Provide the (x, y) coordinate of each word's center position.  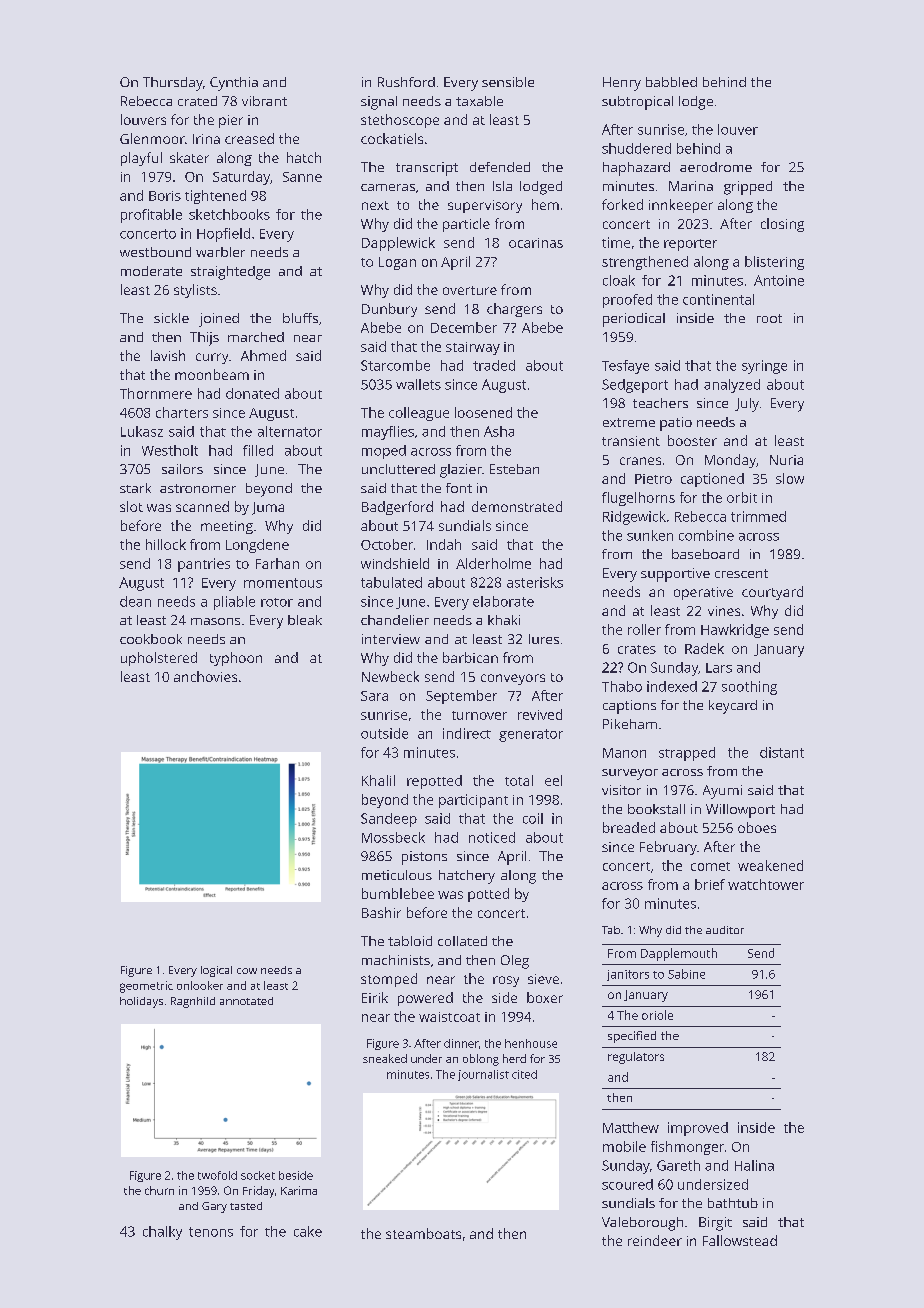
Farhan (277, 563)
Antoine (779, 280)
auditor (725, 930)
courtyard (772, 593)
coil (533, 818)
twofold (217, 1175)
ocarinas (536, 243)
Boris (165, 196)
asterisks (535, 582)
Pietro (653, 479)
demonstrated (517, 506)
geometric (146, 987)
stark (135, 488)
